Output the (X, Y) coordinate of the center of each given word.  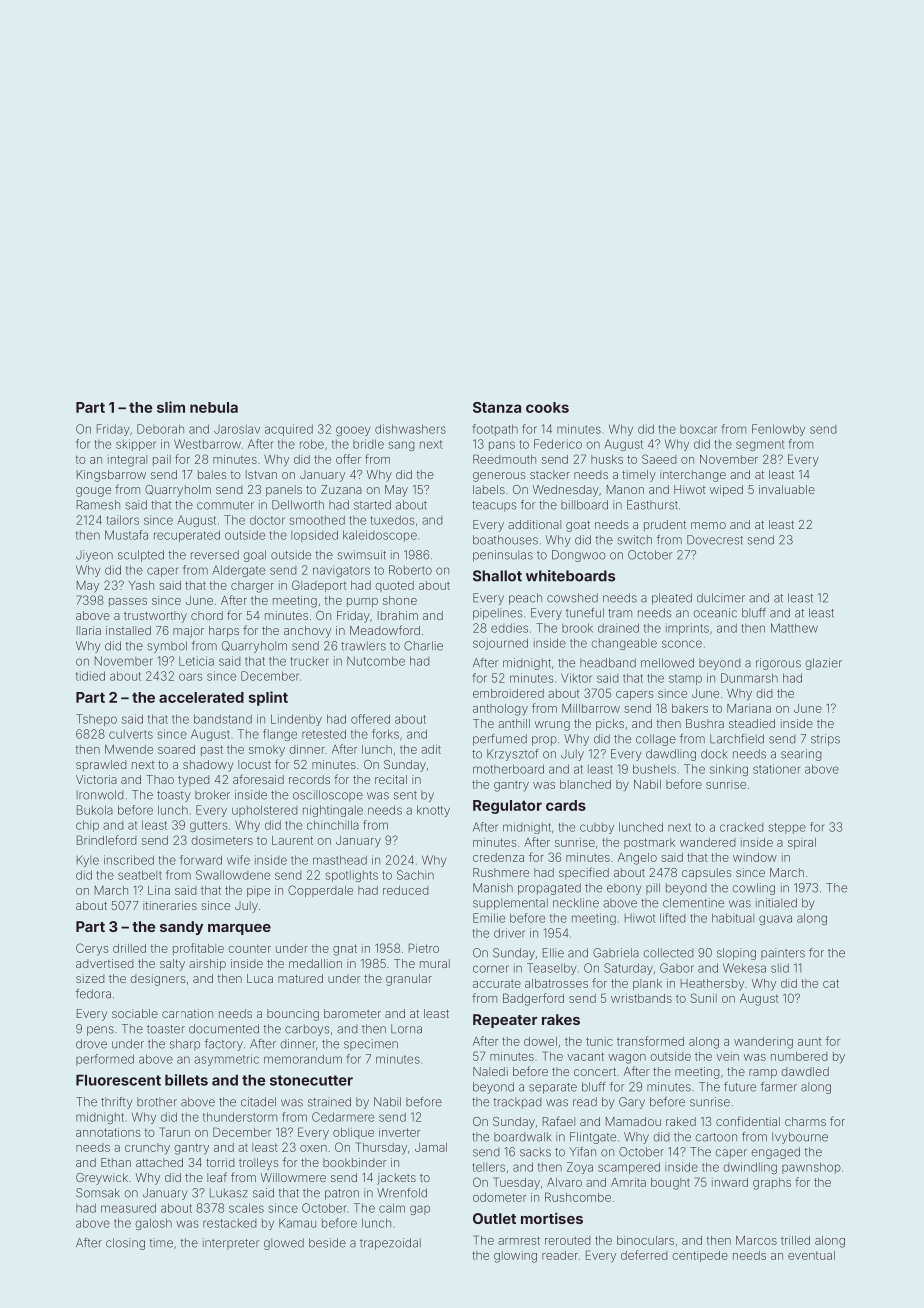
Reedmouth (504, 459)
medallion (315, 963)
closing (125, 1244)
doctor (267, 520)
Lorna (406, 1029)
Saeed (659, 459)
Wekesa (744, 968)
